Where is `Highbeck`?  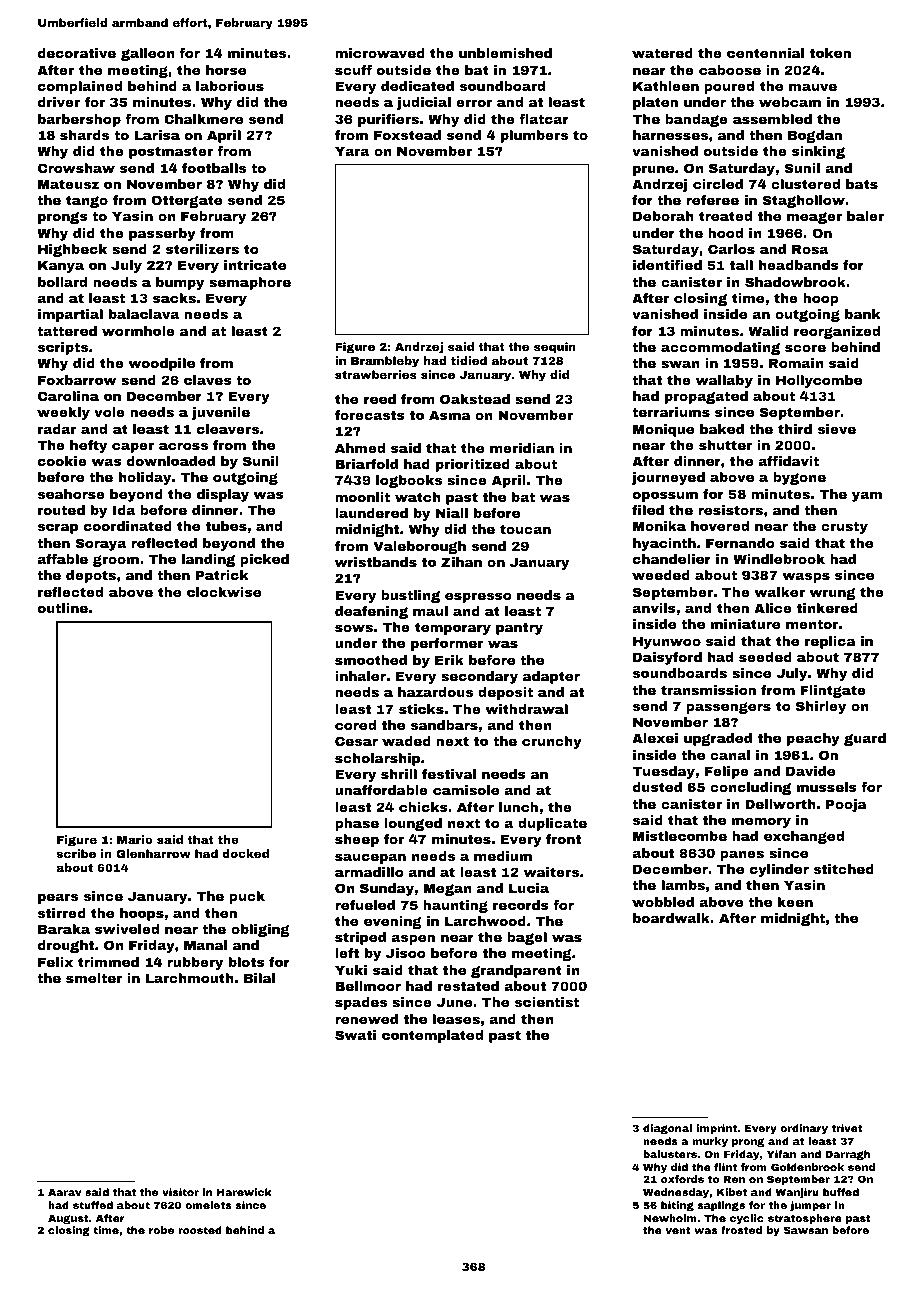
Highbeck is located at coordinates (72, 250).
